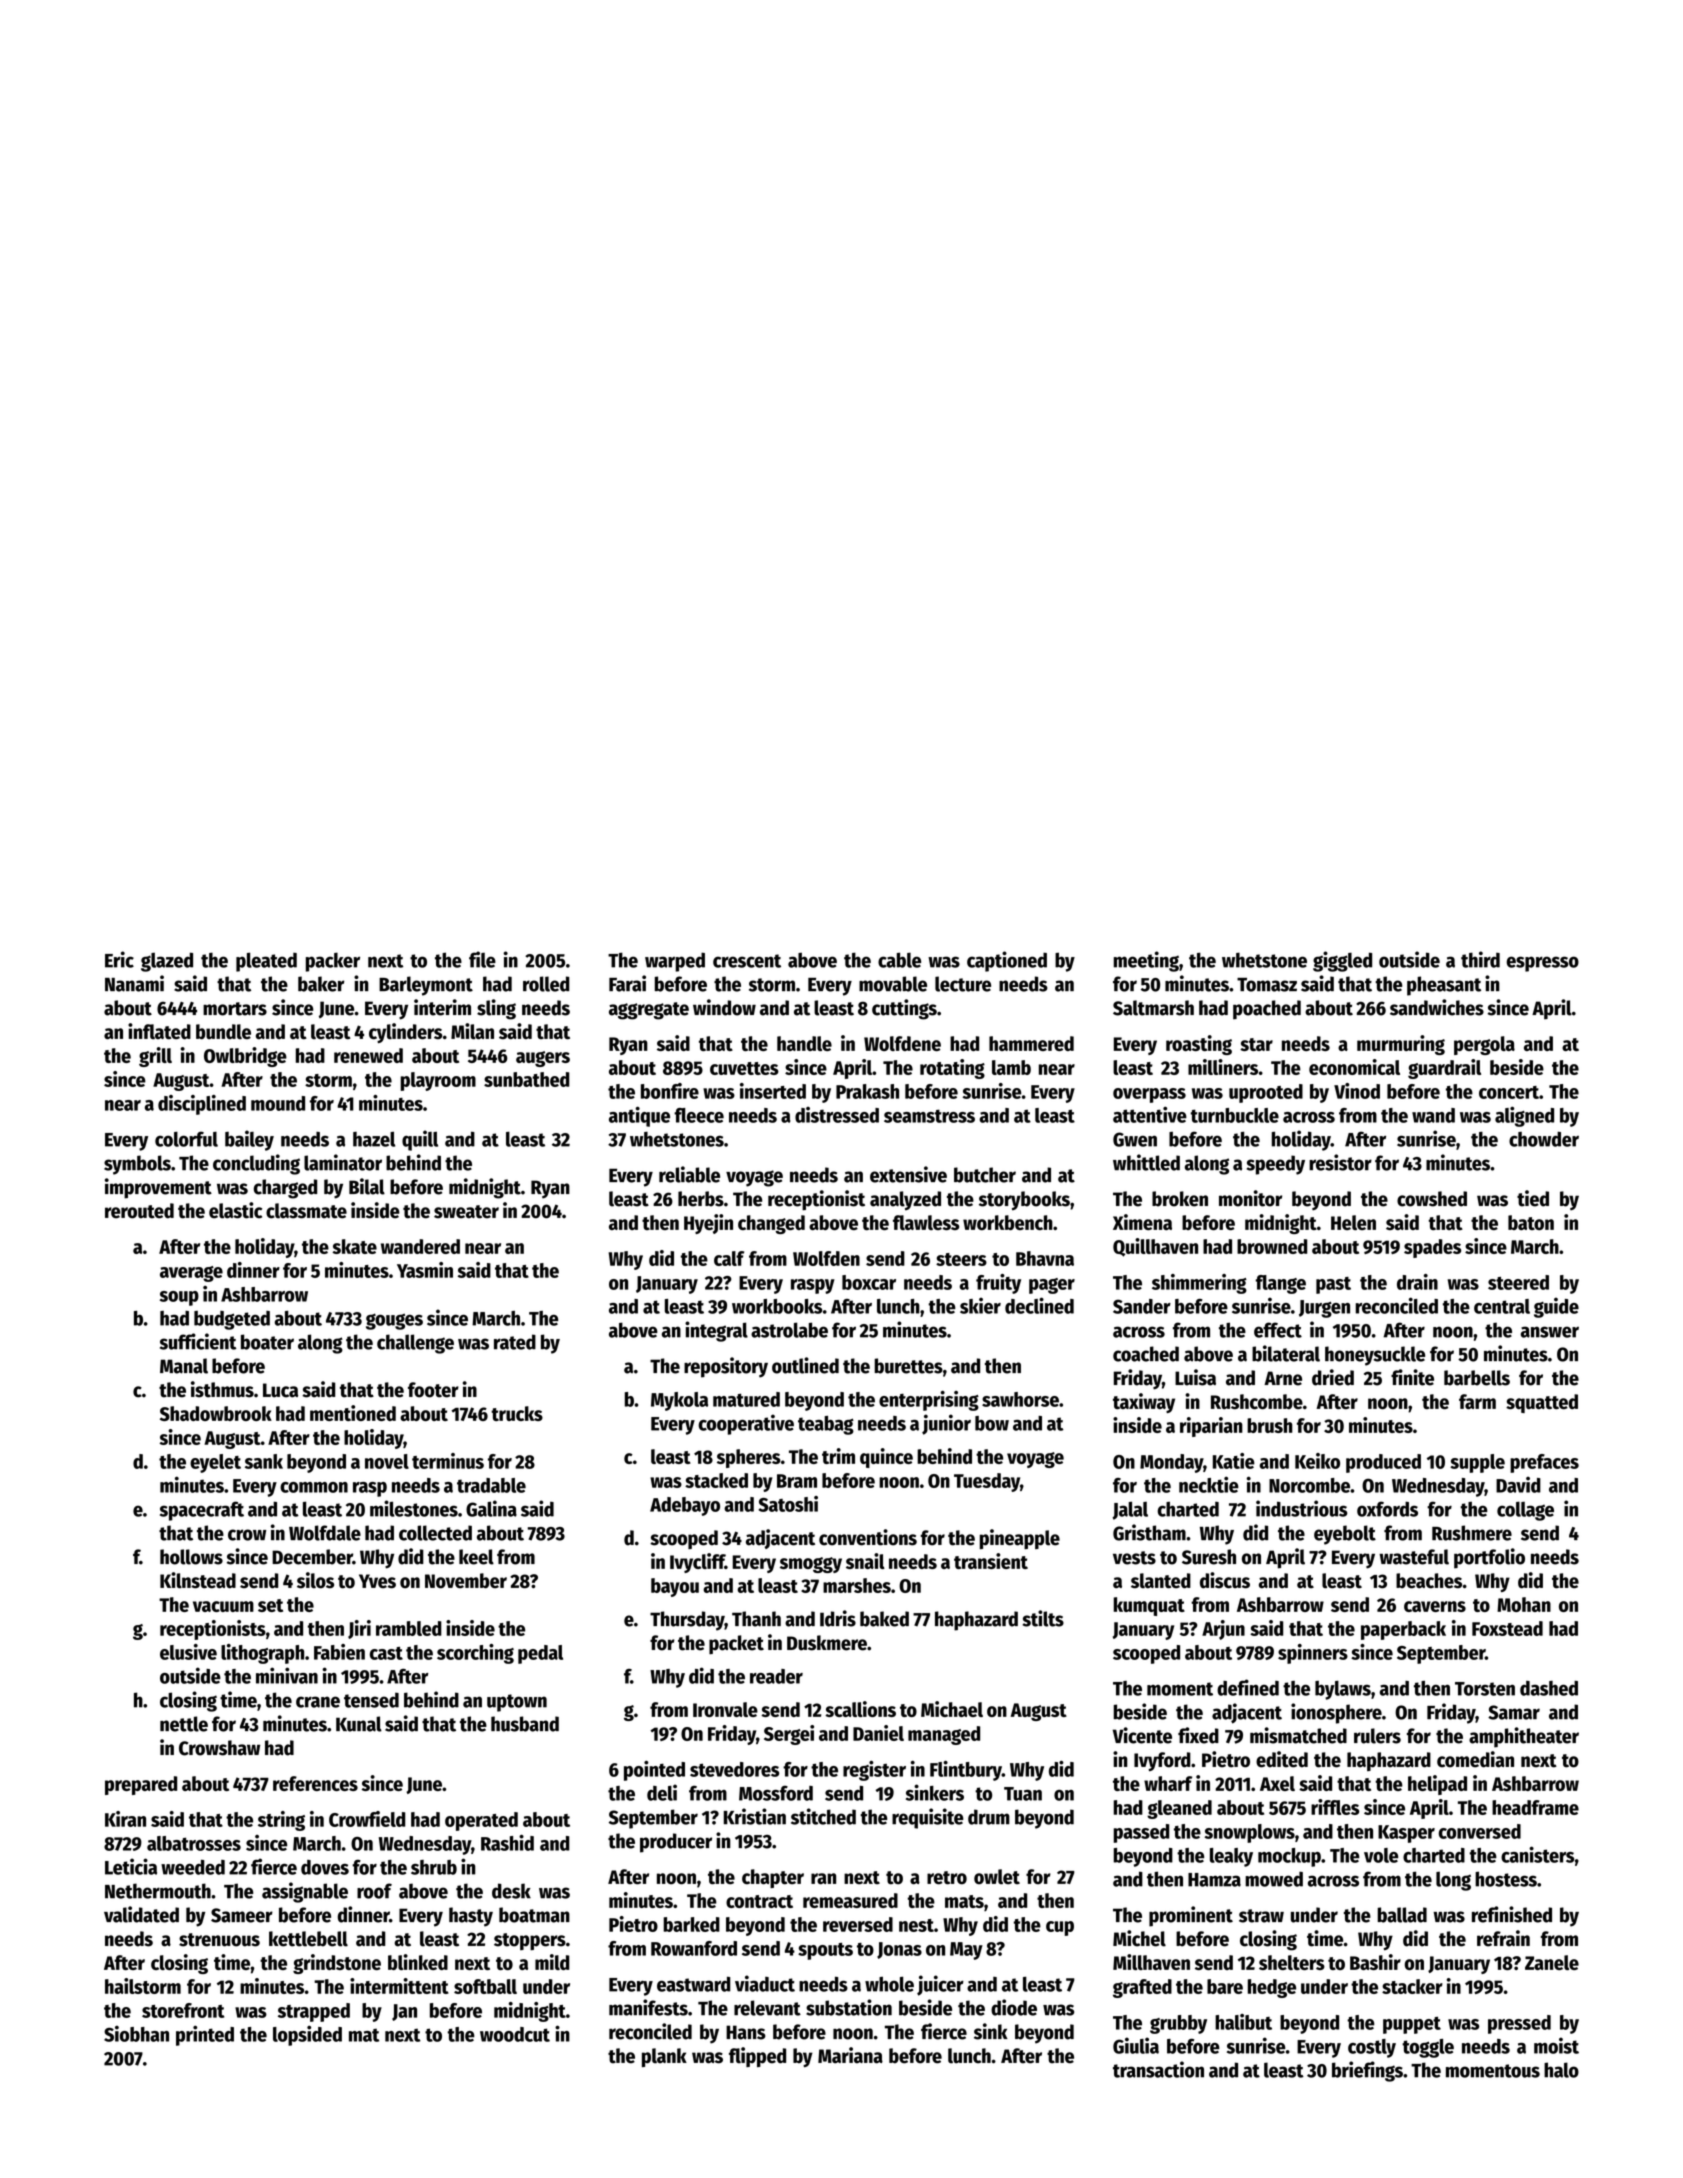 Image resolution: width=1683 pixels, height=2178 pixels. Describe the element at coordinates (188, 1652) in the screenshot. I see `elusive` at that location.
